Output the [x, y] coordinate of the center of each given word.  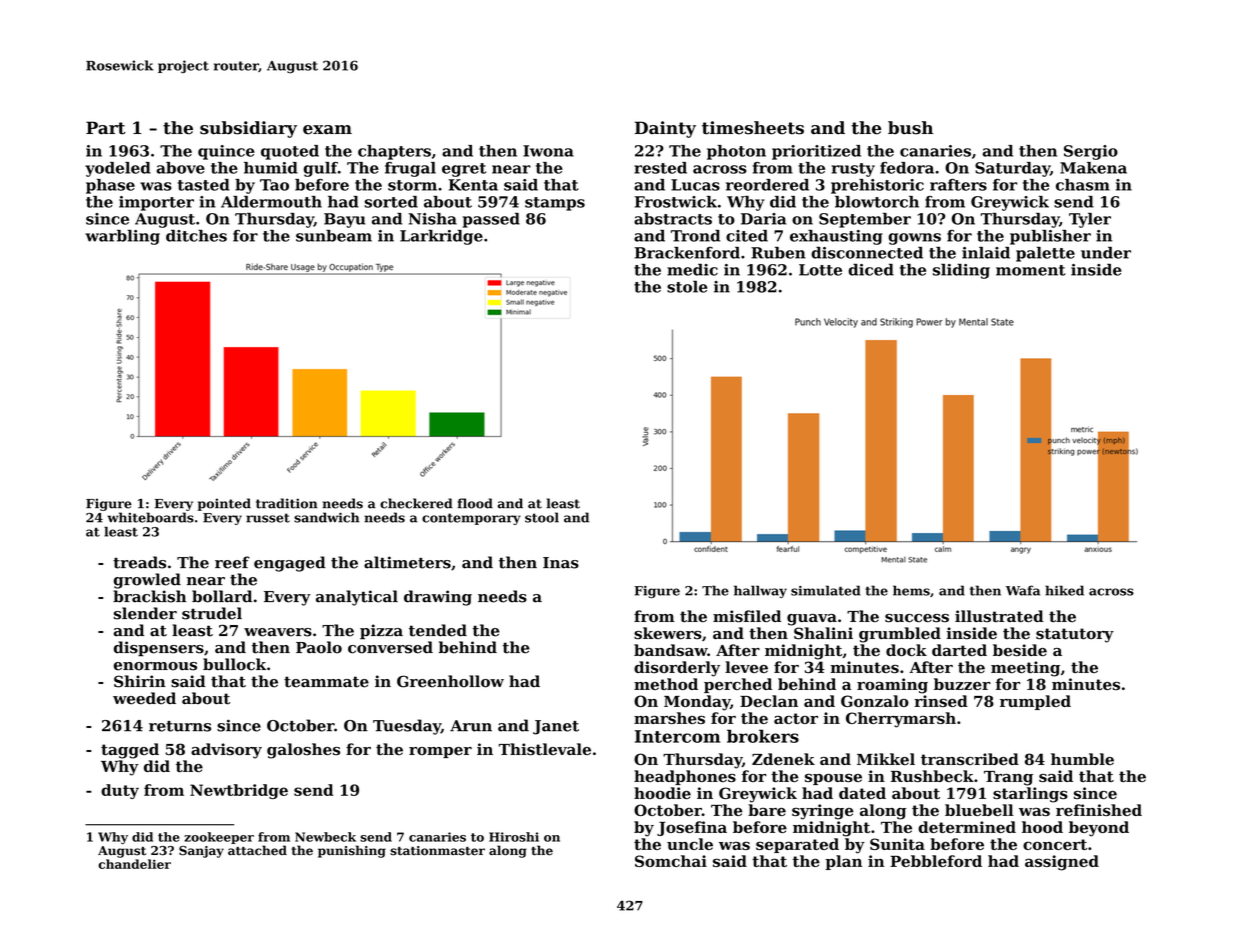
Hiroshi [514, 837]
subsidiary [248, 129]
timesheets [753, 128]
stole [687, 286]
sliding [961, 271]
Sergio [1091, 152]
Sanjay [201, 852]
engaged [290, 564]
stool [542, 517]
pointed [224, 504]
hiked [1064, 590]
